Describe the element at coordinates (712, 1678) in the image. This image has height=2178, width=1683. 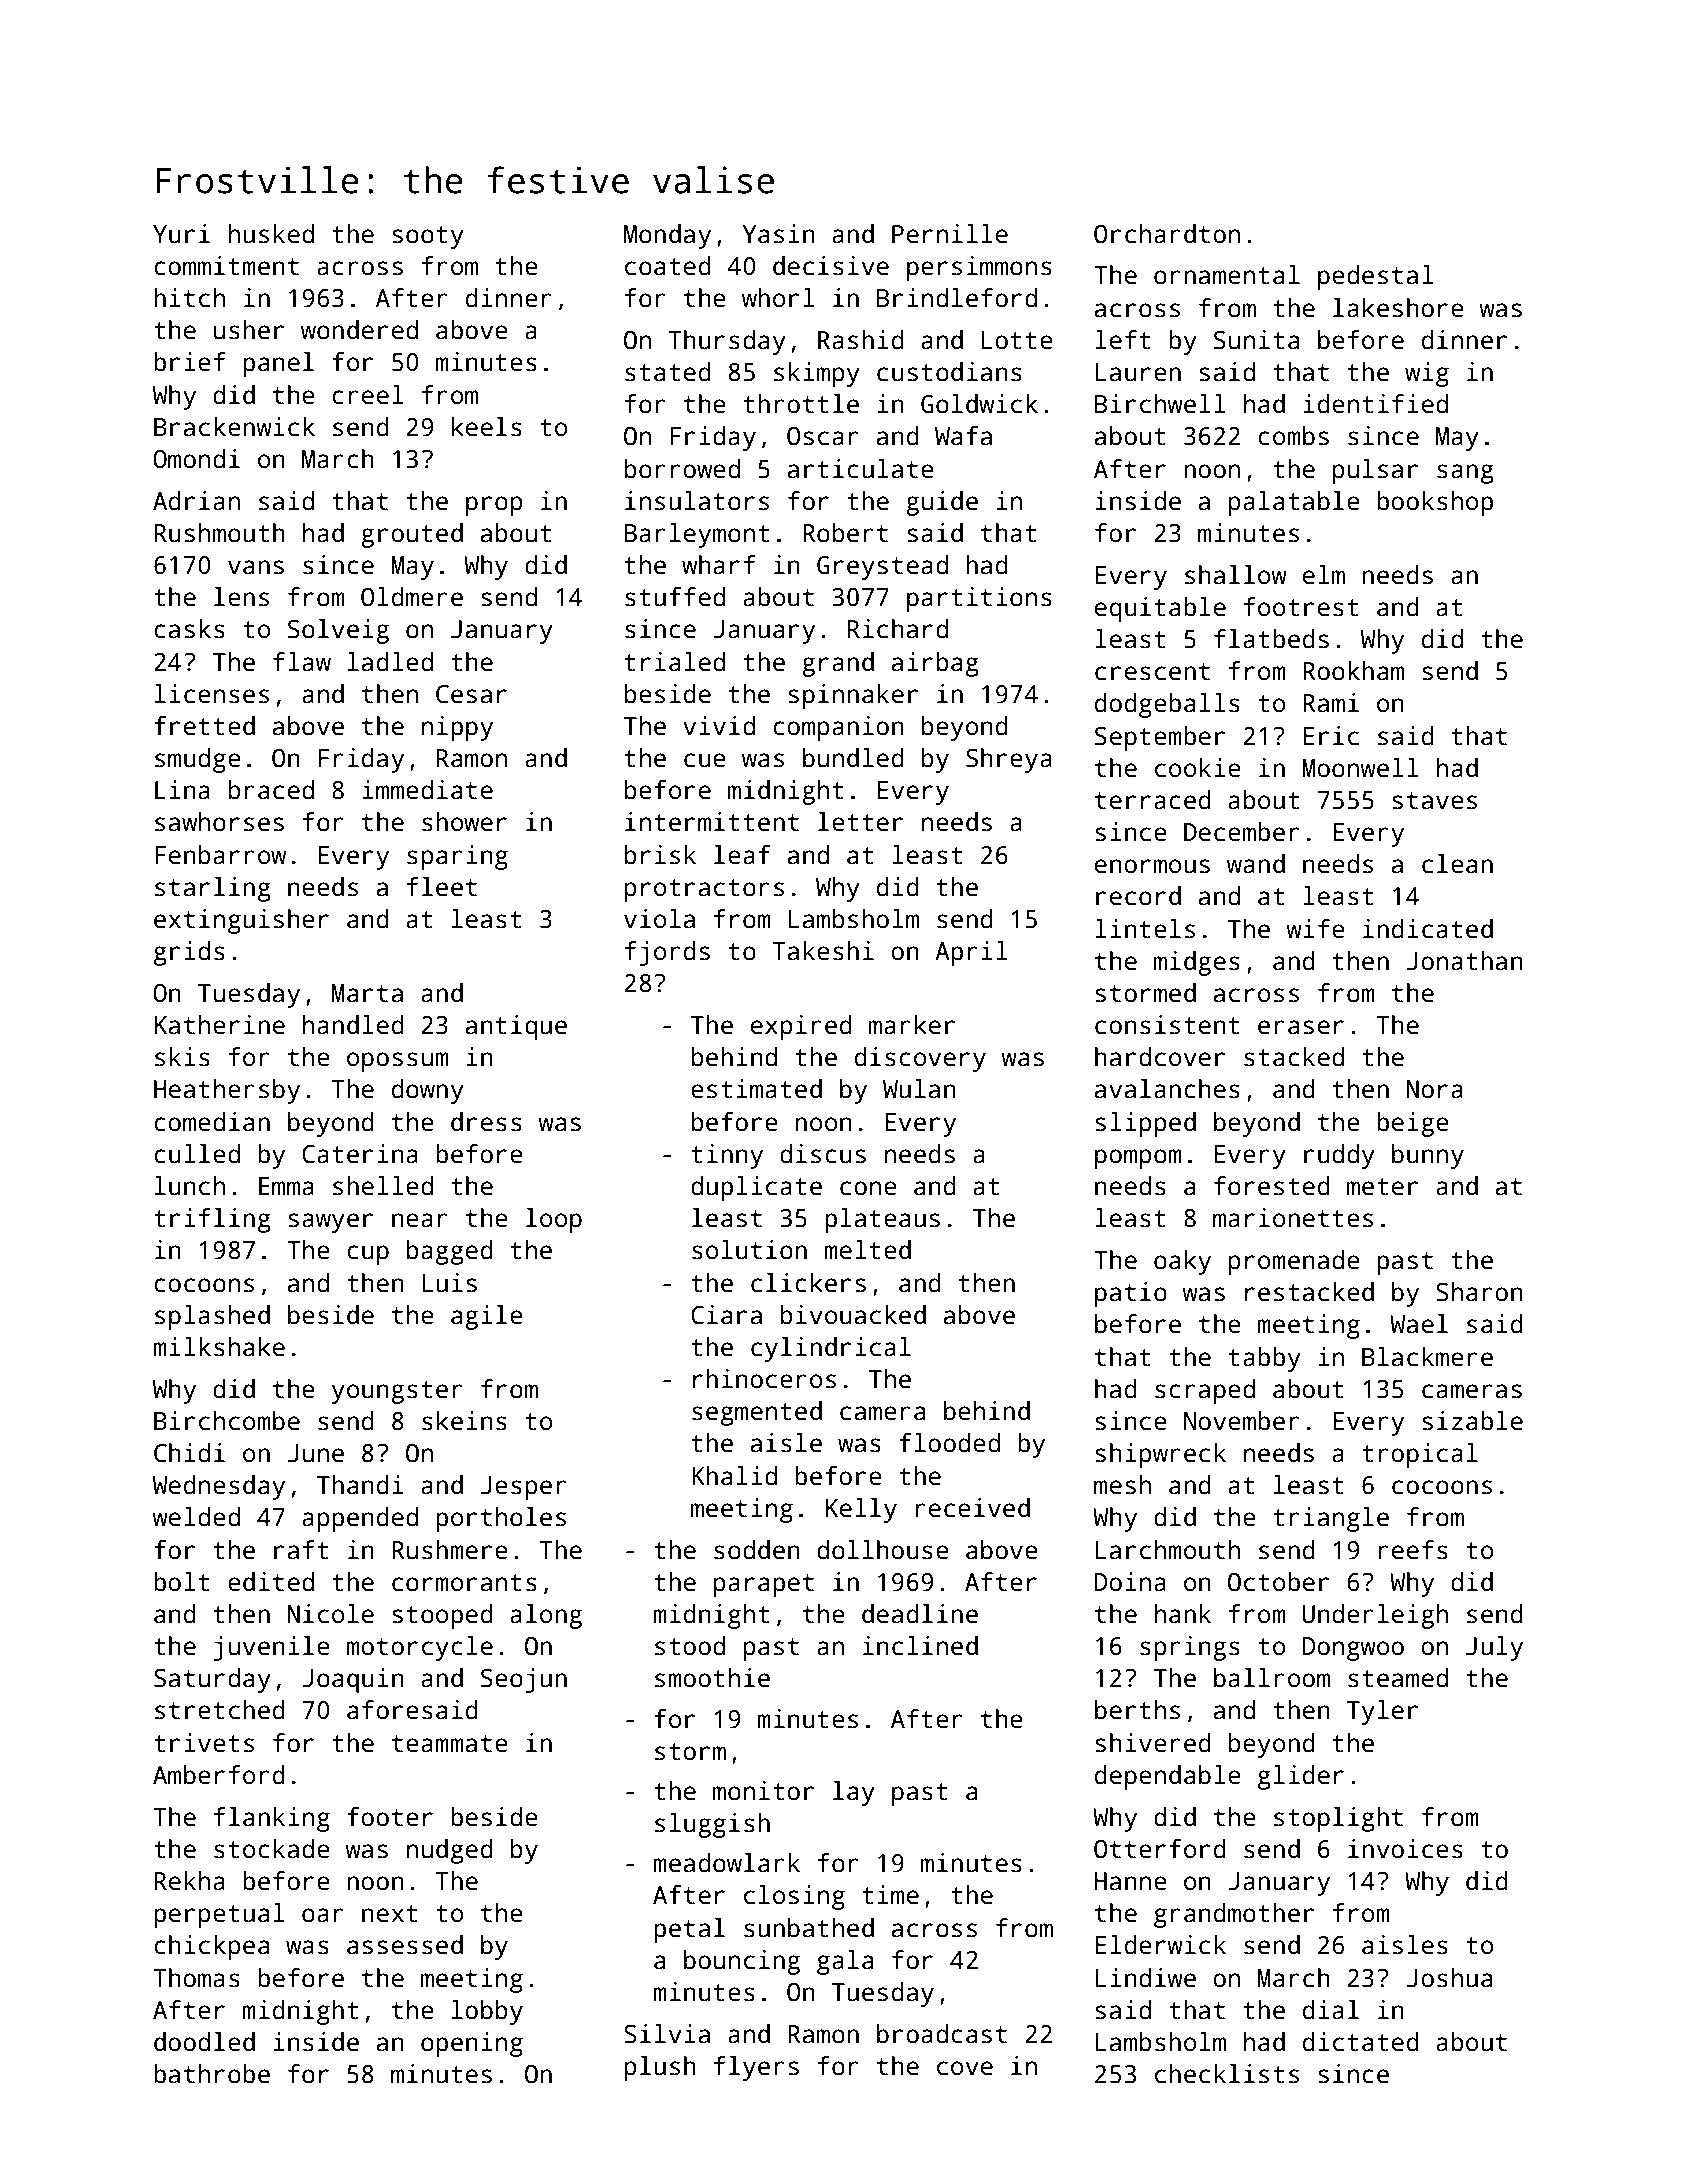
I see `smoothie` at that location.
